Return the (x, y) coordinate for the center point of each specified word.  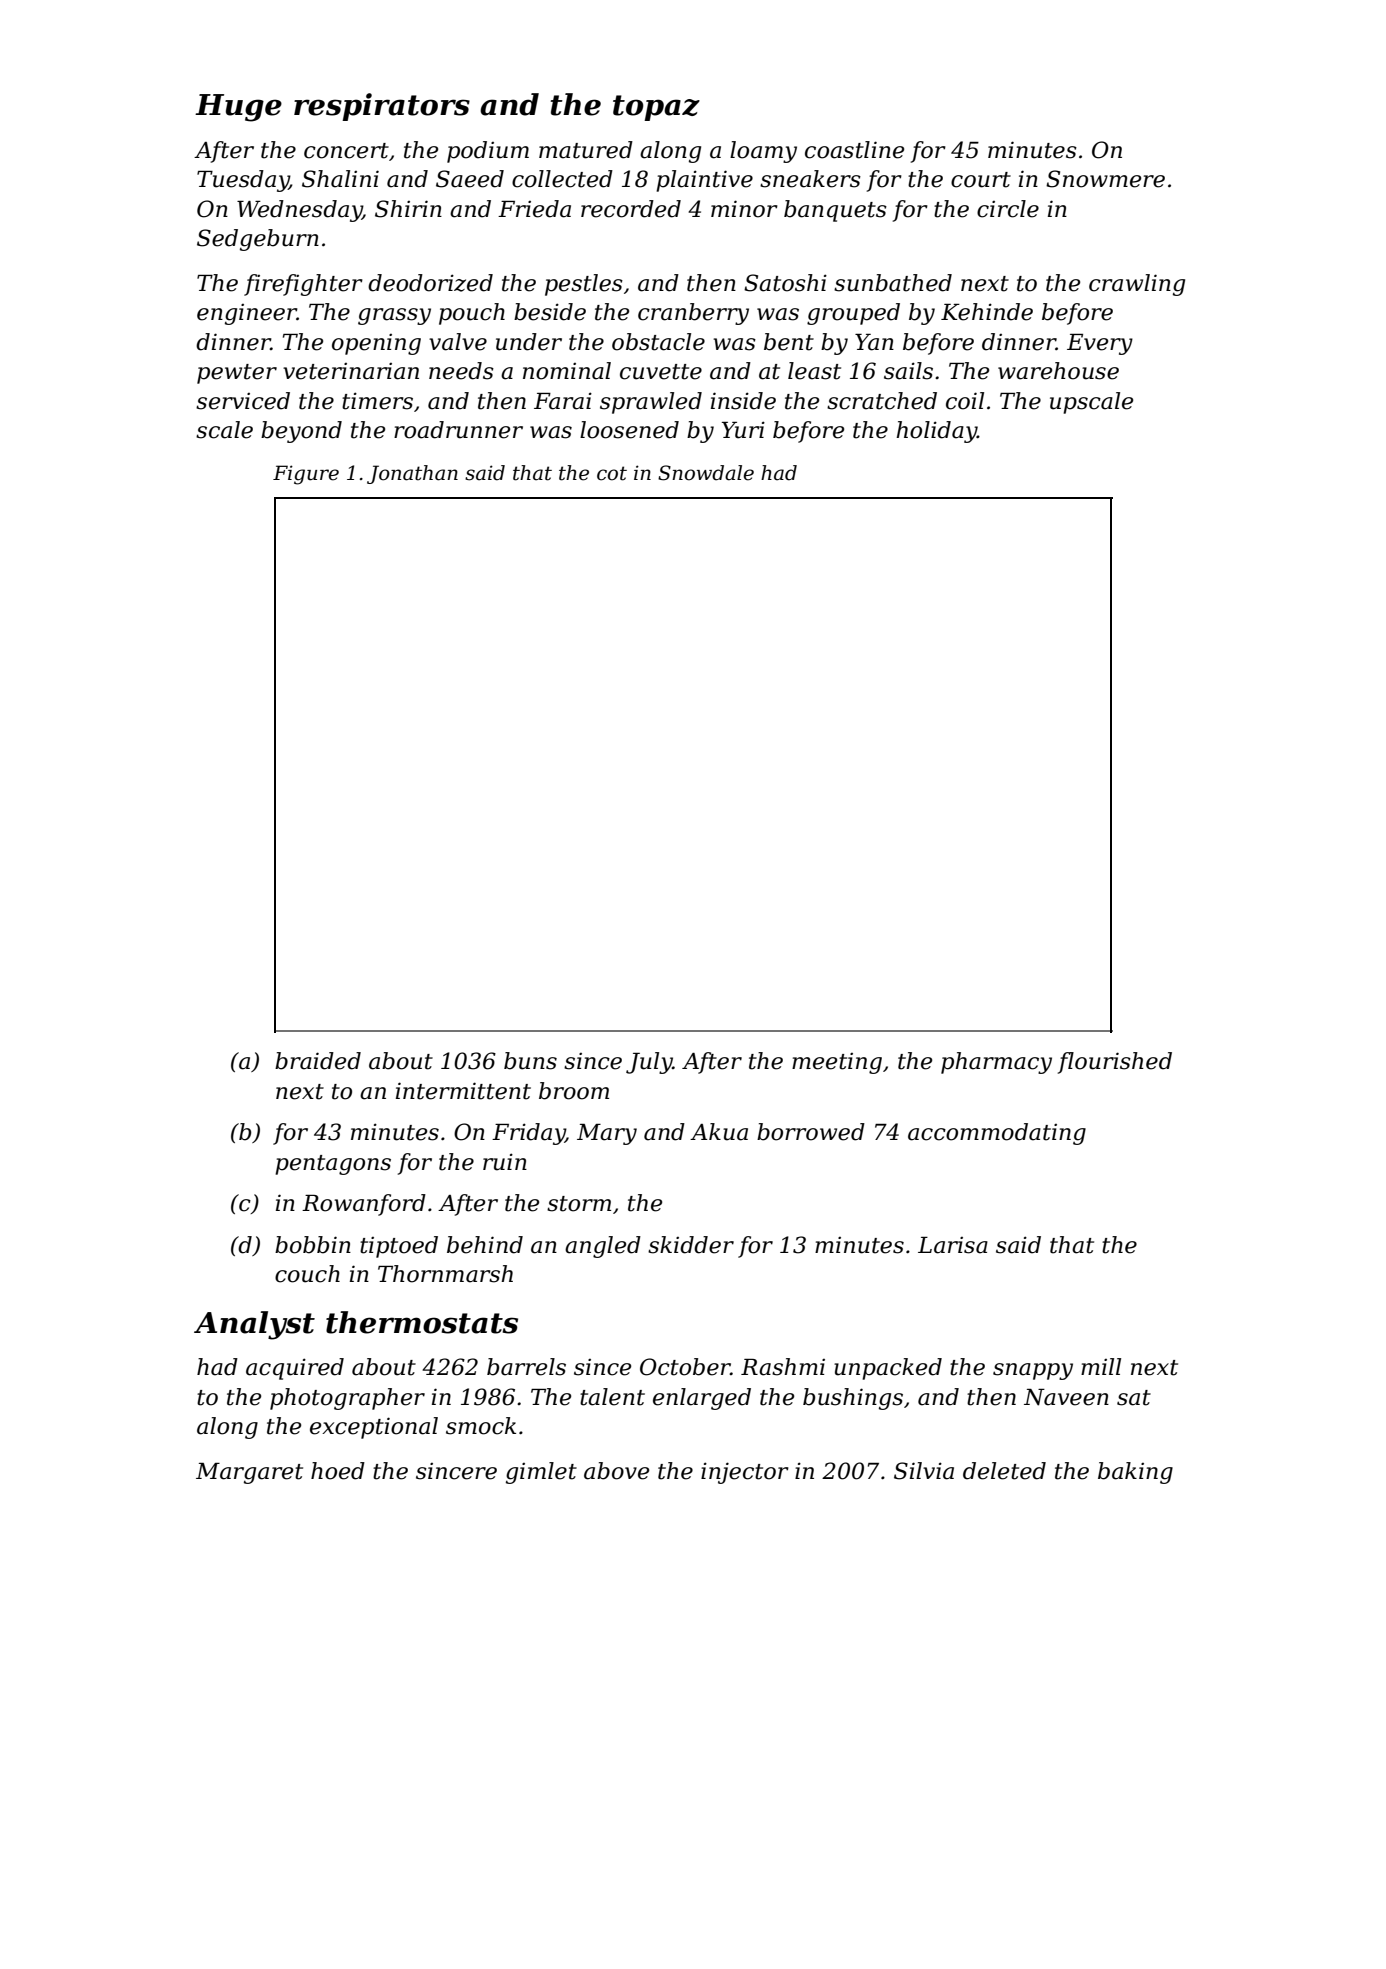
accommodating (997, 1134)
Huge (238, 108)
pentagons (333, 1165)
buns (530, 1061)
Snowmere (1105, 179)
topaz (656, 108)
